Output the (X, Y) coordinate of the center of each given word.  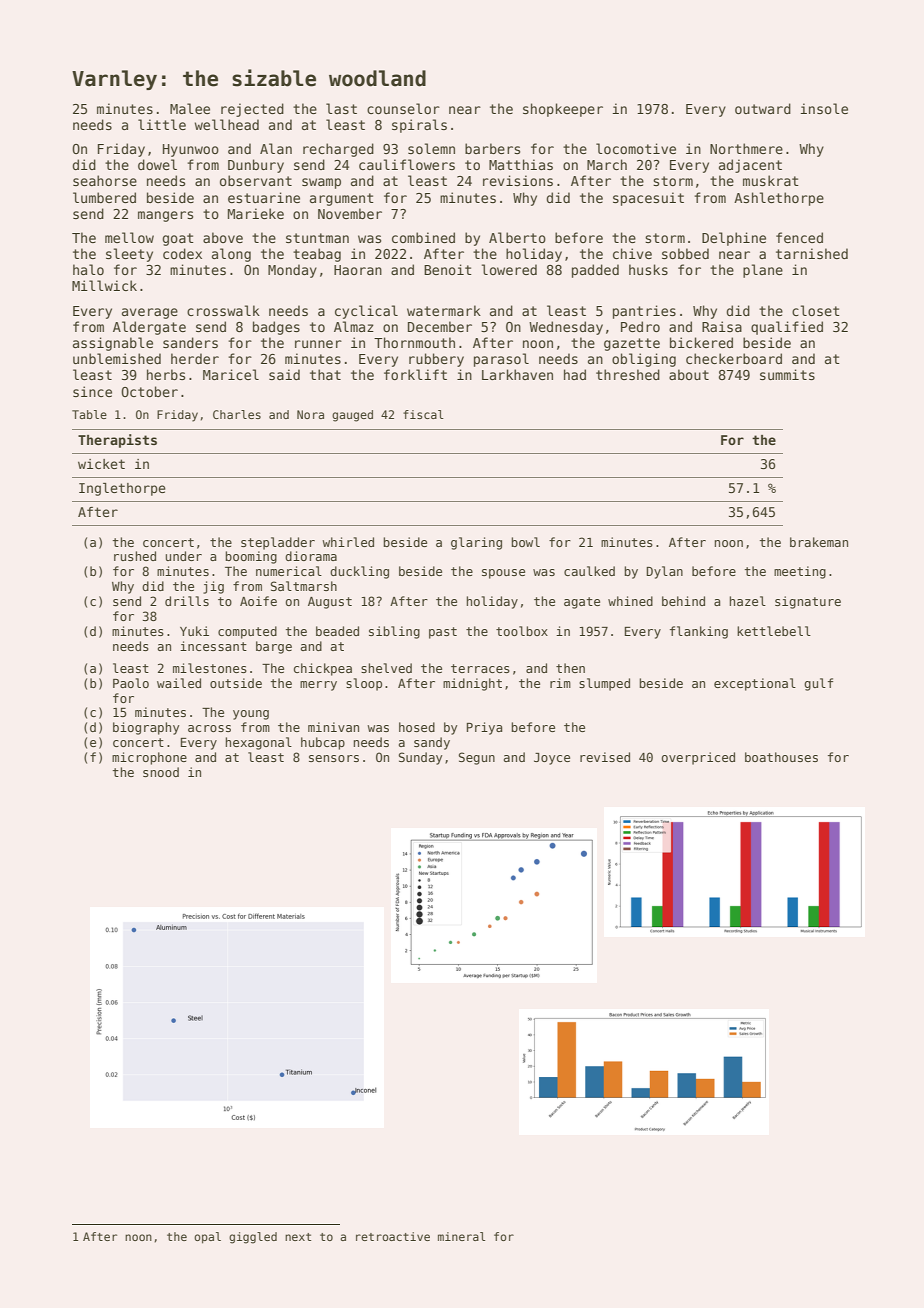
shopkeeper (563, 110)
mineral (461, 1236)
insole (824, 108)
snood (161, 772)
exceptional (755, 684)
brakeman (819, 542)
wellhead (227, 124)
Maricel (231, 374)
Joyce (552, 759)
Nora (310, 414)
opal (207, 1238)
